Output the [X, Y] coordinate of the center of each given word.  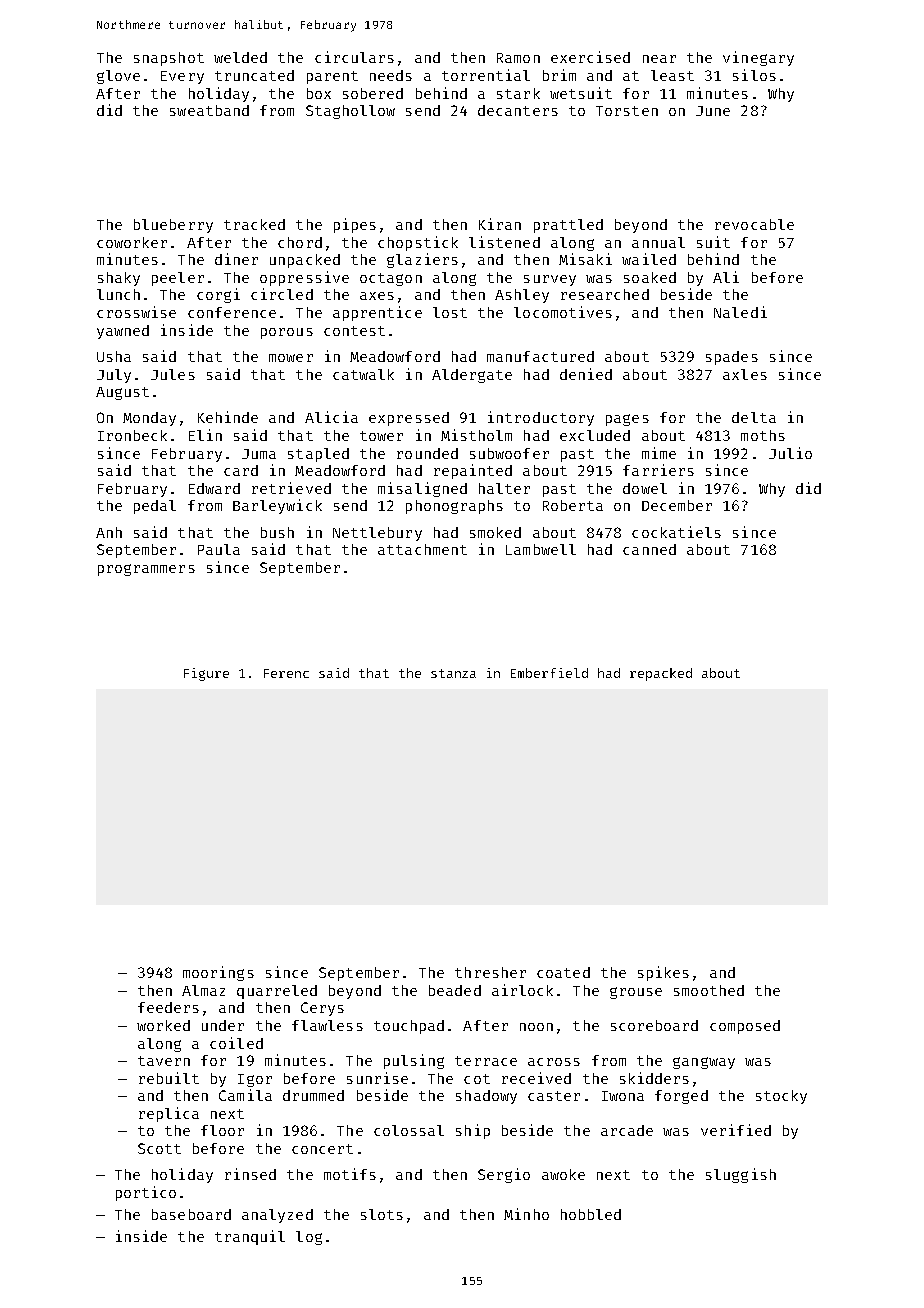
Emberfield [549, 673]
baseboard [191, 1214]
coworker [132, 242]
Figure [206, 674]
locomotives [563, 312]
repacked [661, 674]
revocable [754, 224]
